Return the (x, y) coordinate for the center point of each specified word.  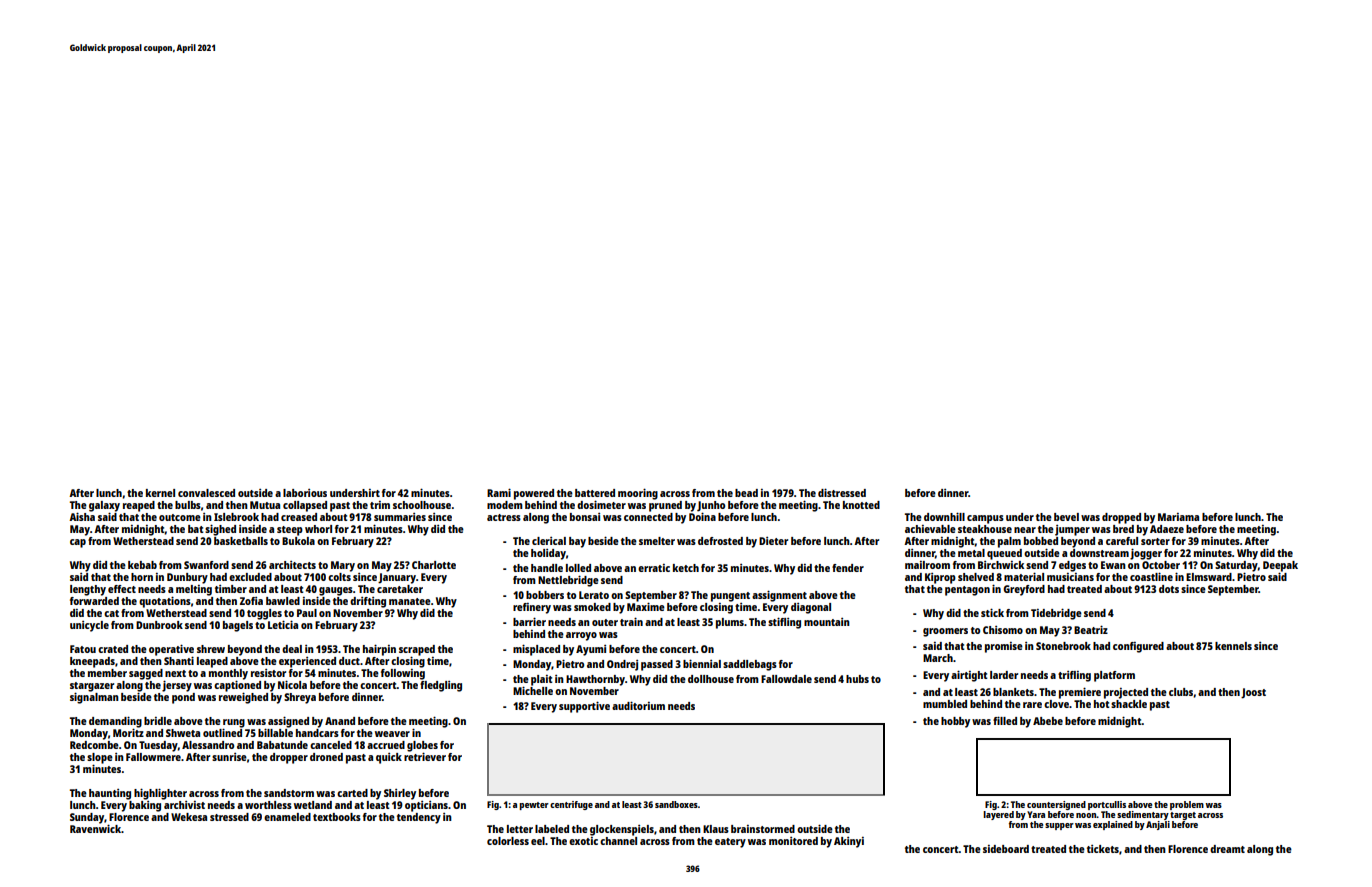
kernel (160, 493)
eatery (730, 843)
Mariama (1178, 517)
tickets (1103, 849)
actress (504, 517)
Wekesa (189, 817)
